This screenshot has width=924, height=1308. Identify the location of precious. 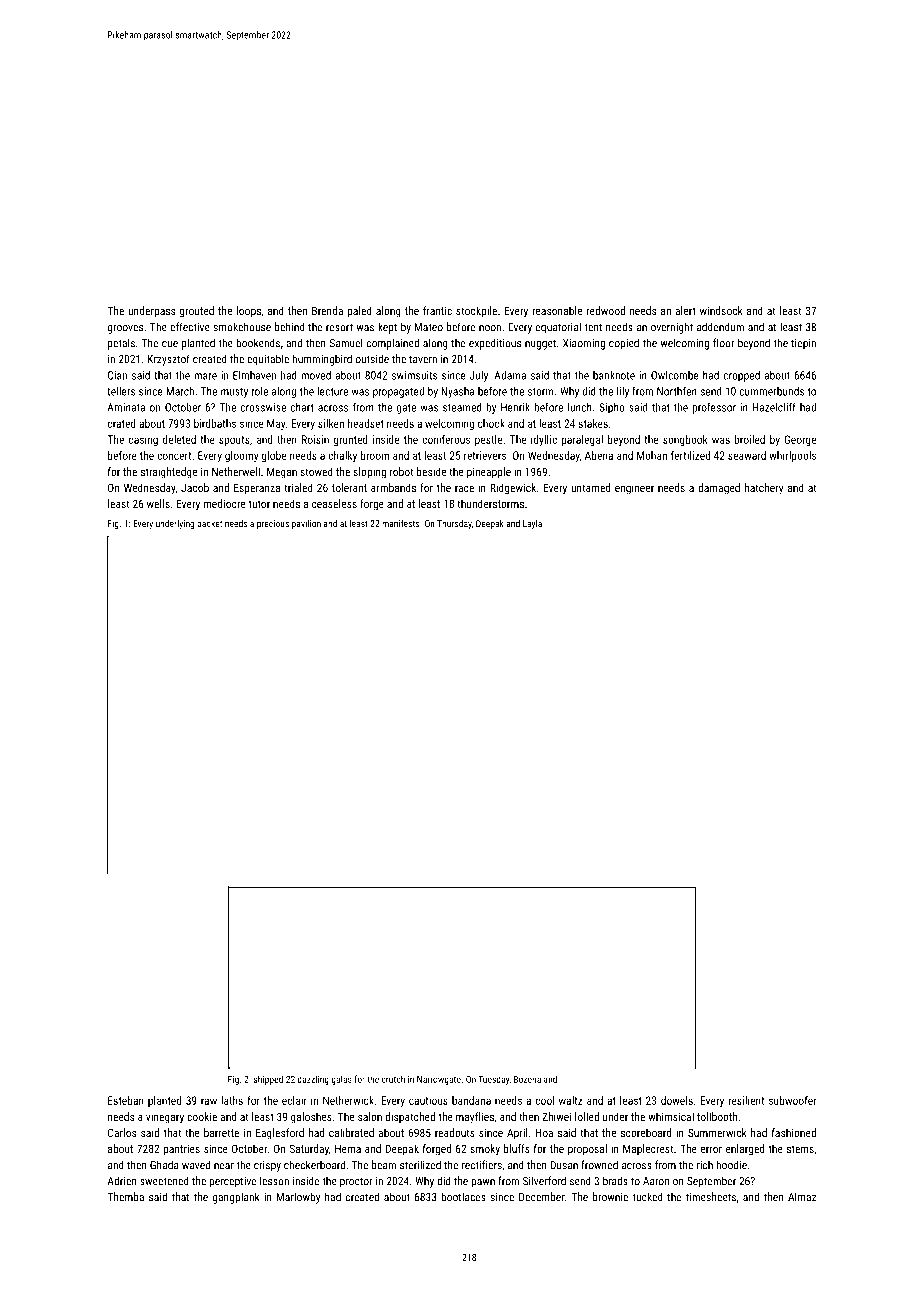
(273, 524).
